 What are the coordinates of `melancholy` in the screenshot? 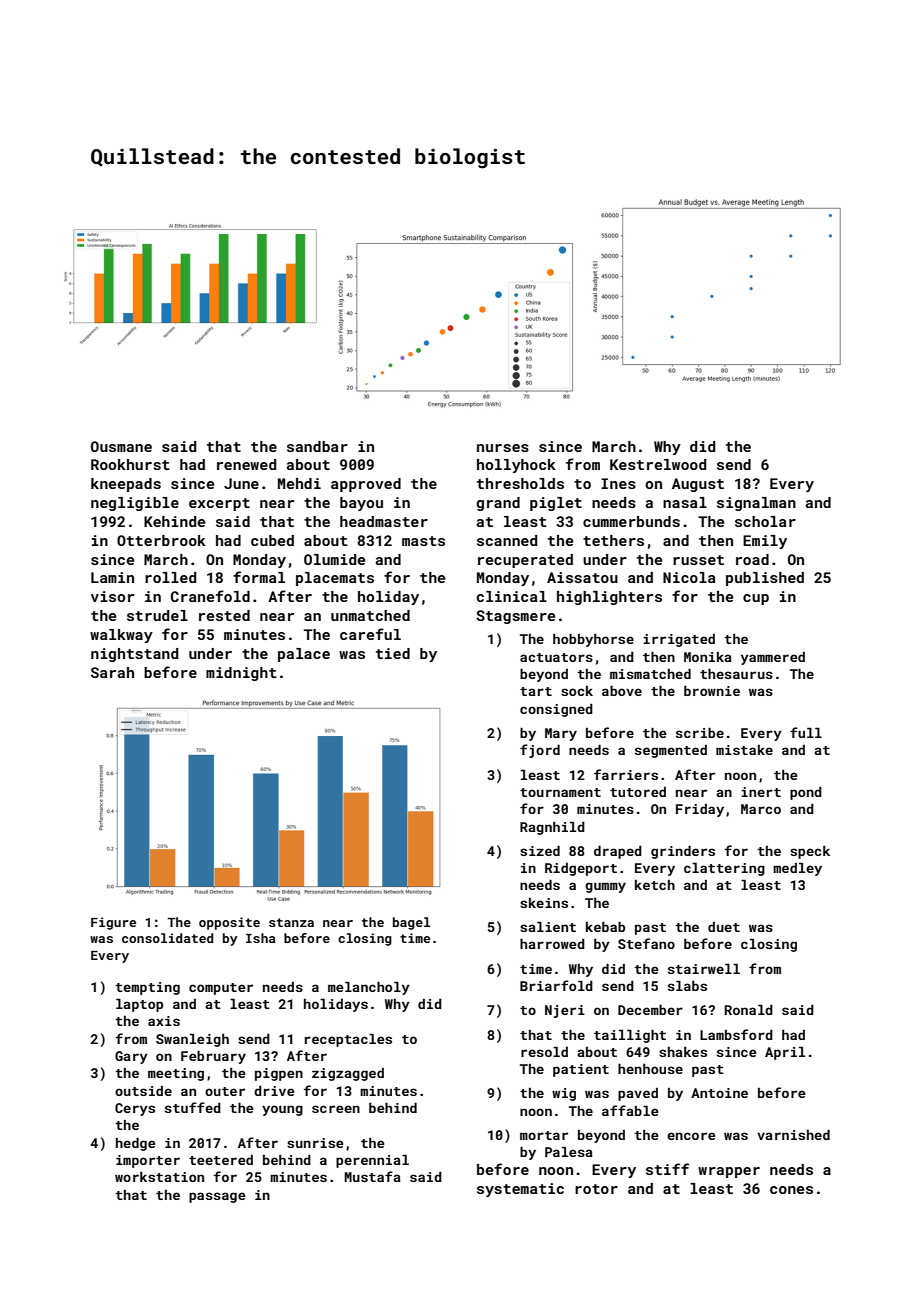 It's located at (369, 988).
